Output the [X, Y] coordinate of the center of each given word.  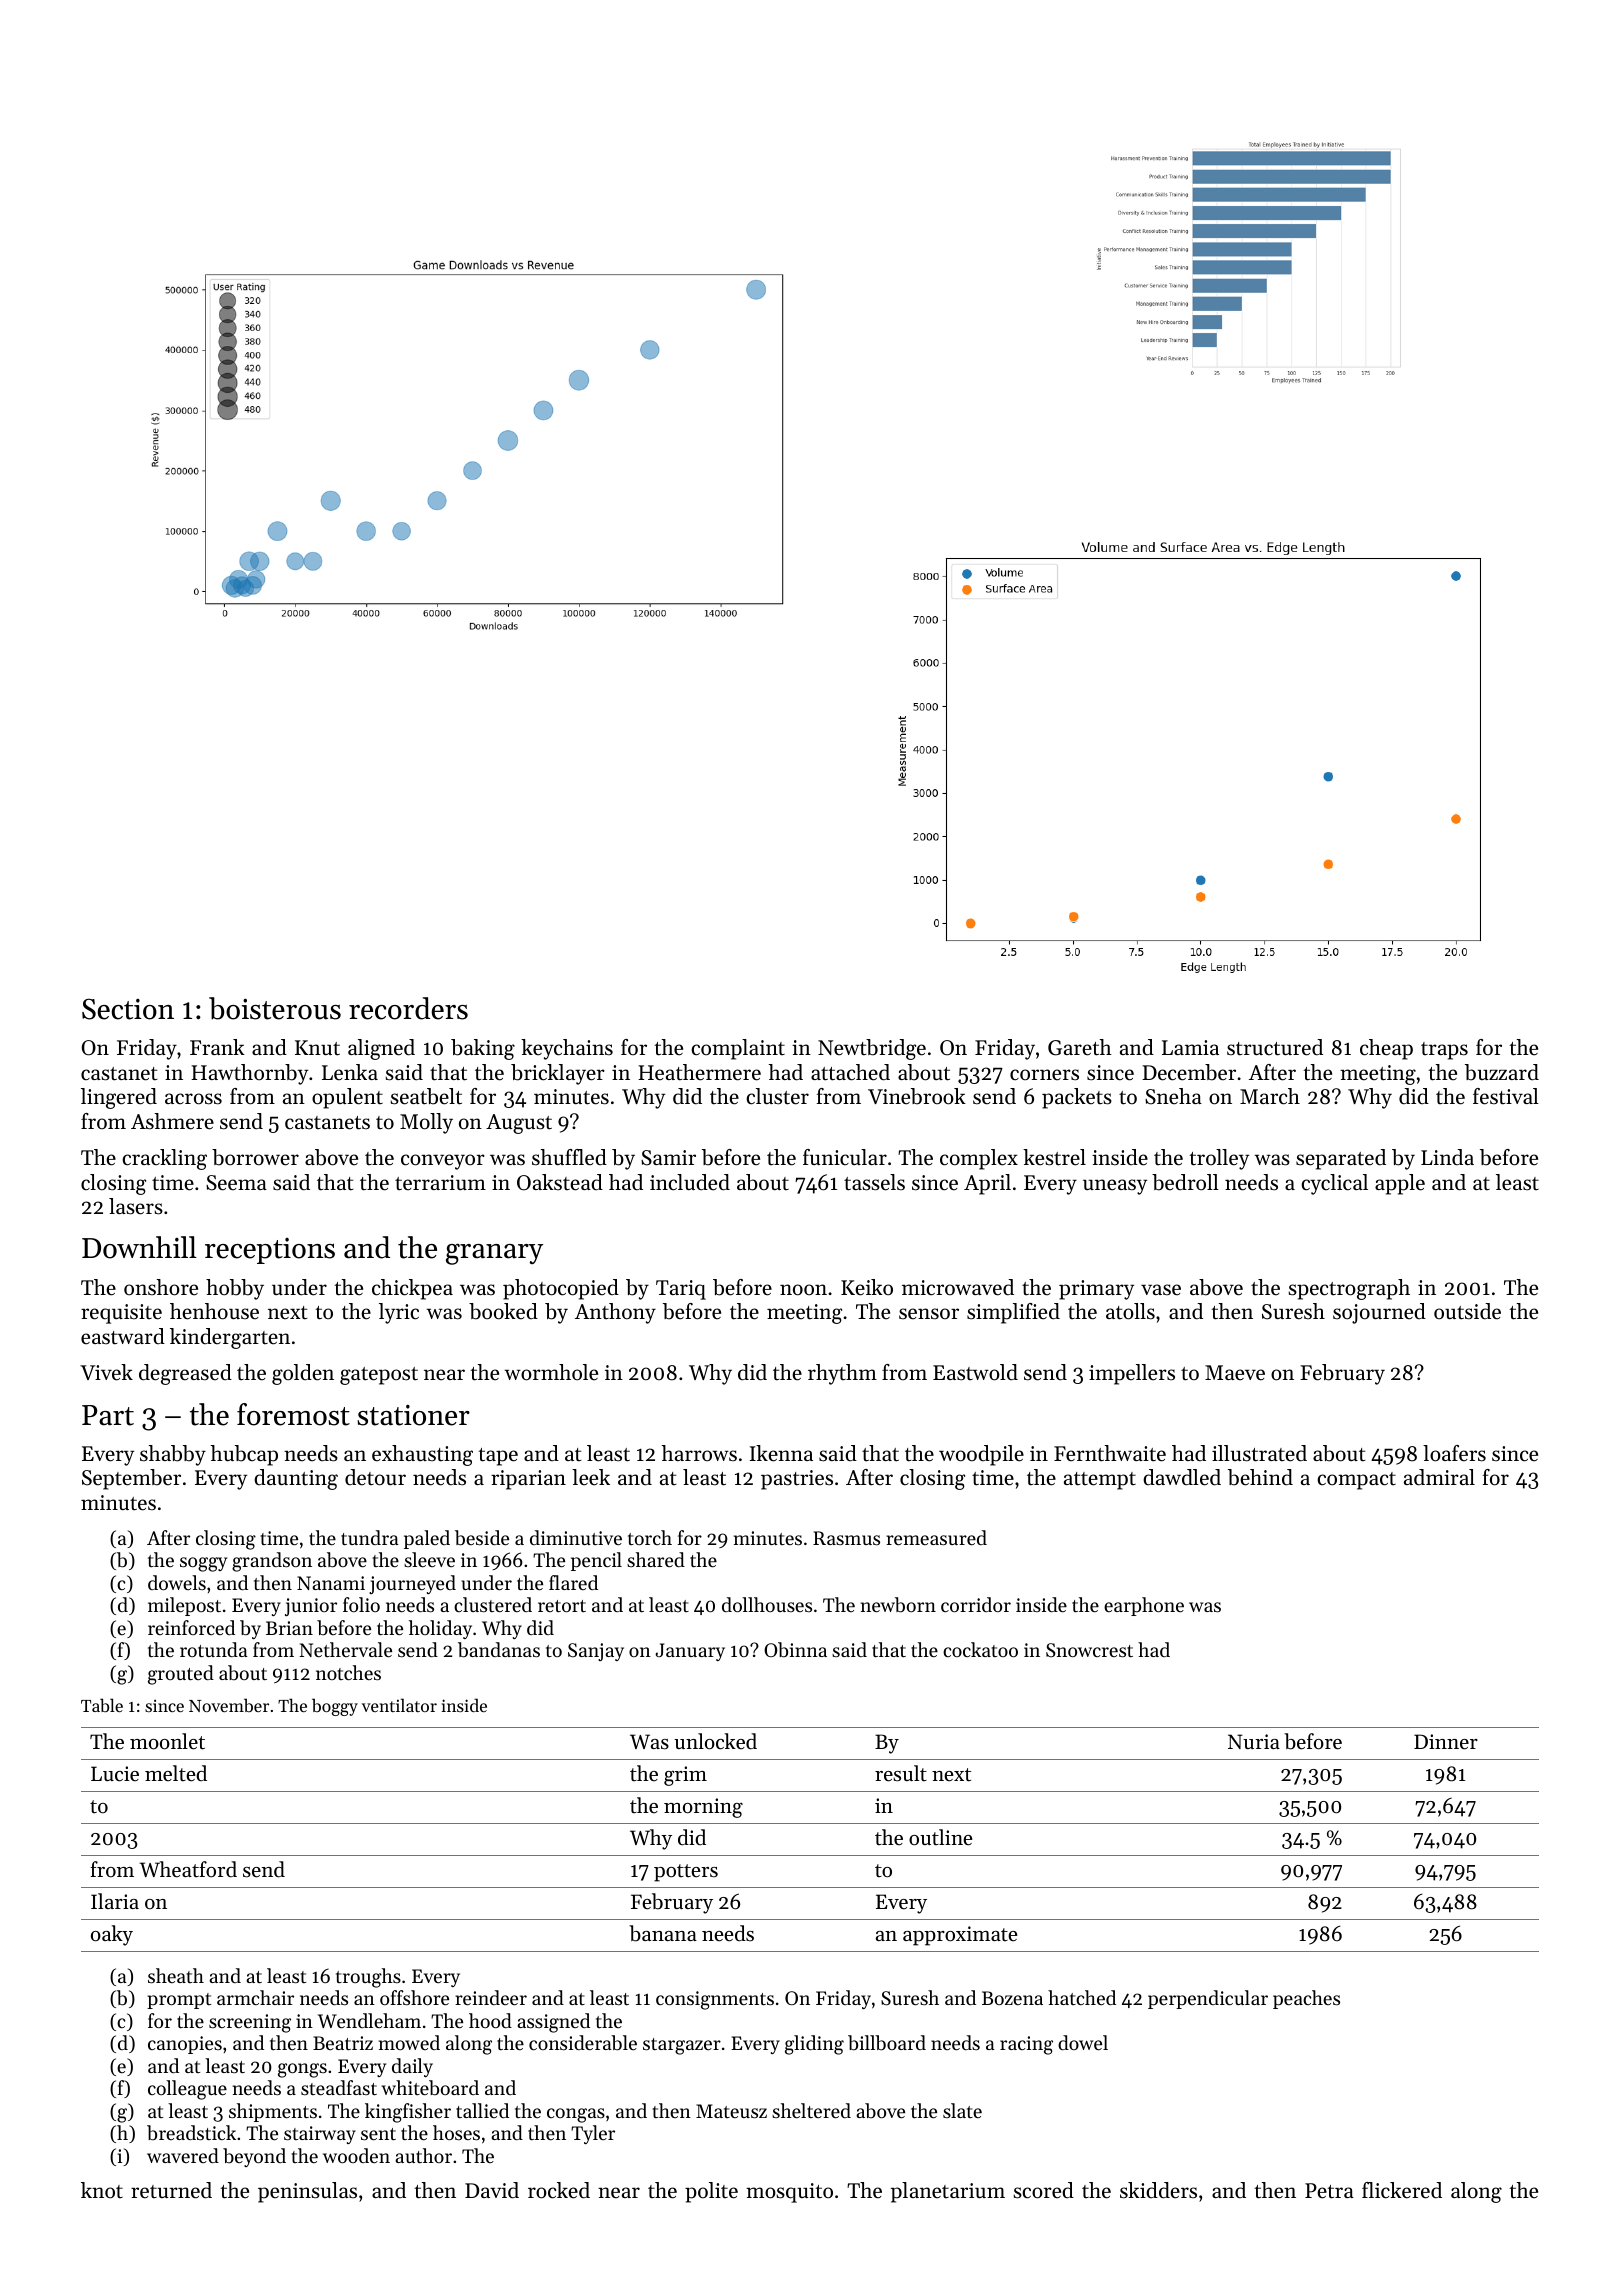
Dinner [1446, 1742]
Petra [1329, 2191]
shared [656, 1559]
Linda [1447, 1157]
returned [171, 2190]
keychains [567, 1049]
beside [482, 1538]
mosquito [789, 2193]
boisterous [275, 1008]
